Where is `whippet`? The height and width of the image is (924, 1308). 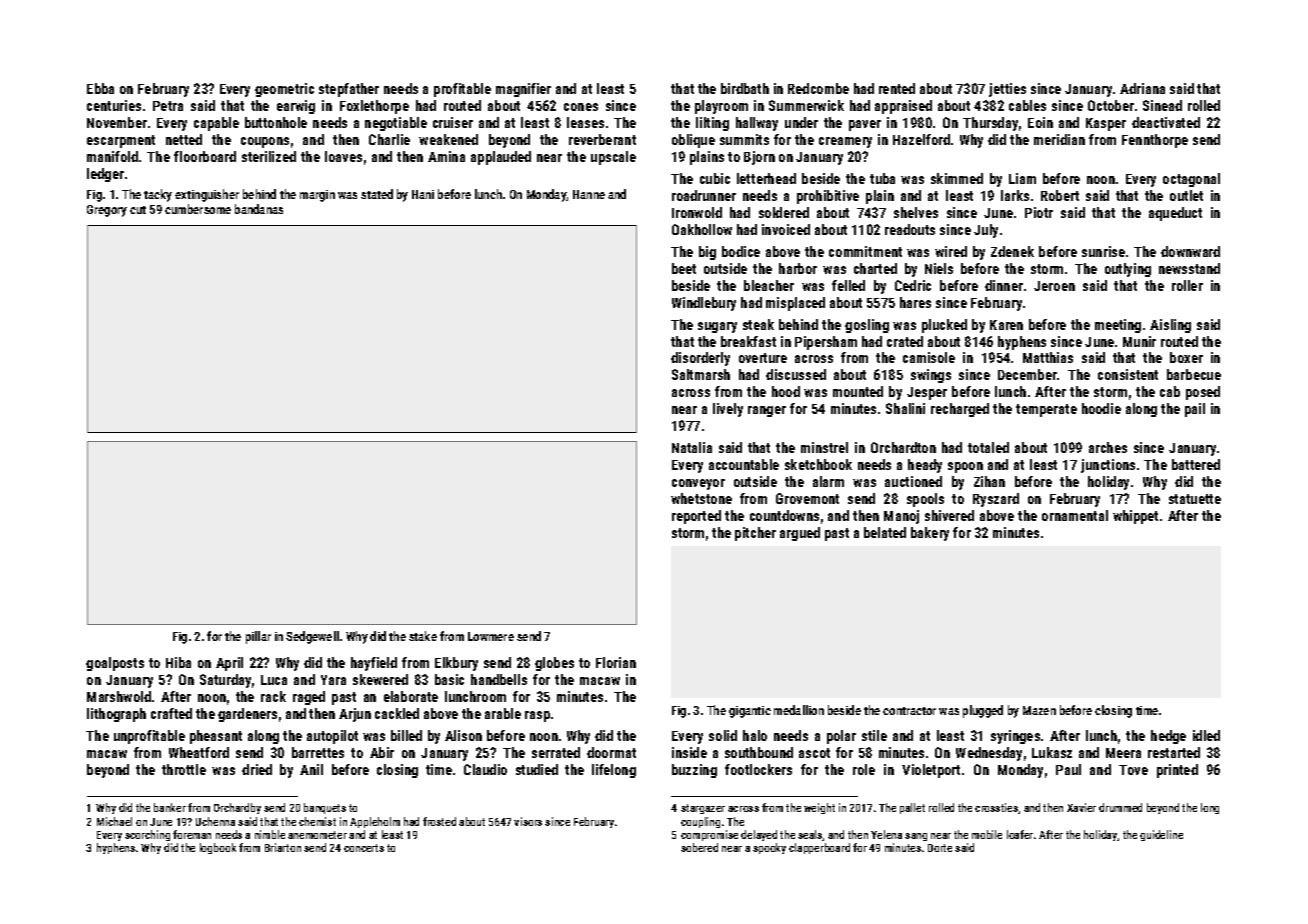 whippet is located at coordinates (1135, 517).
